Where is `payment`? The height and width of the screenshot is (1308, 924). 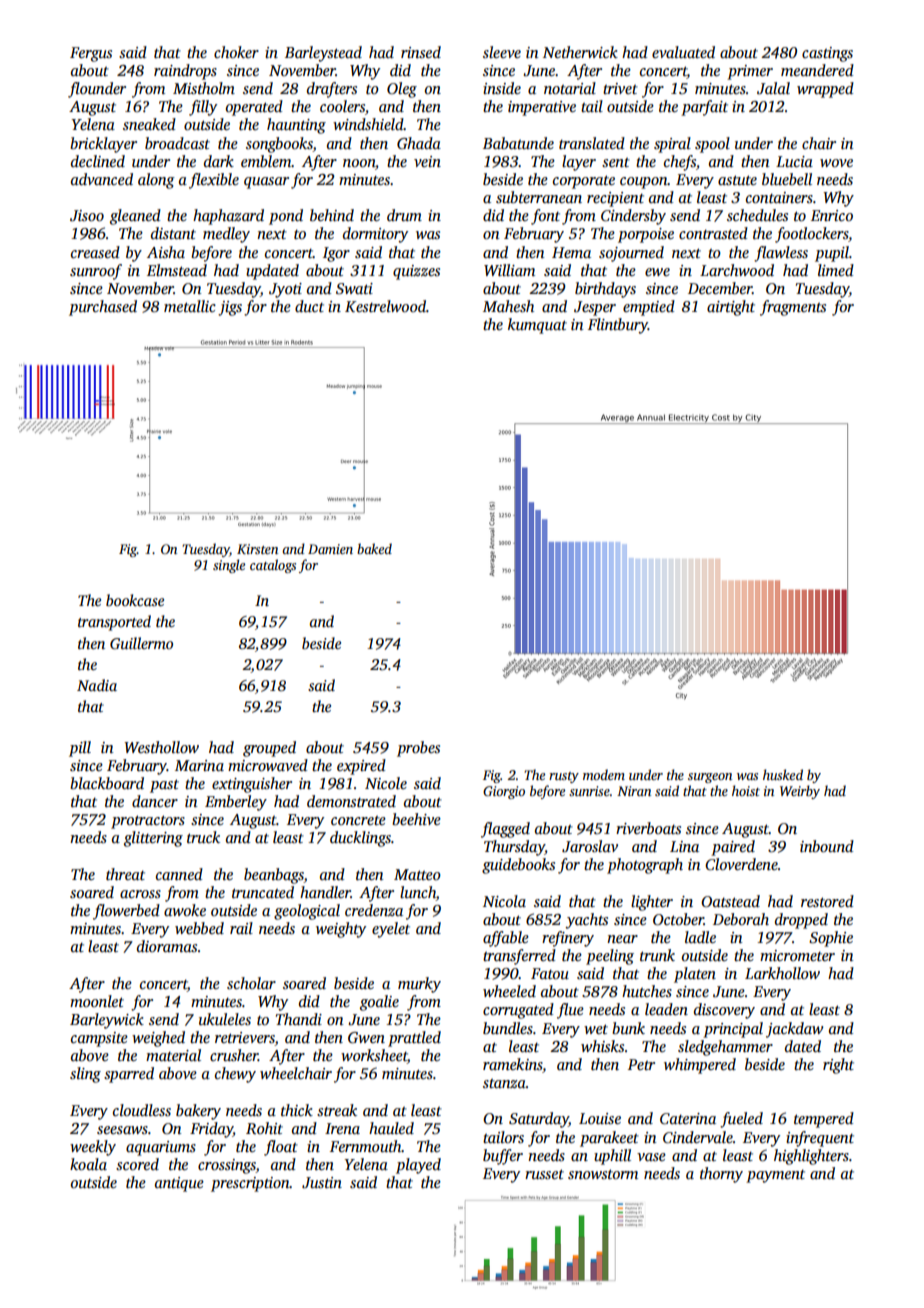 payment is located at coordinates (775, 1176).
